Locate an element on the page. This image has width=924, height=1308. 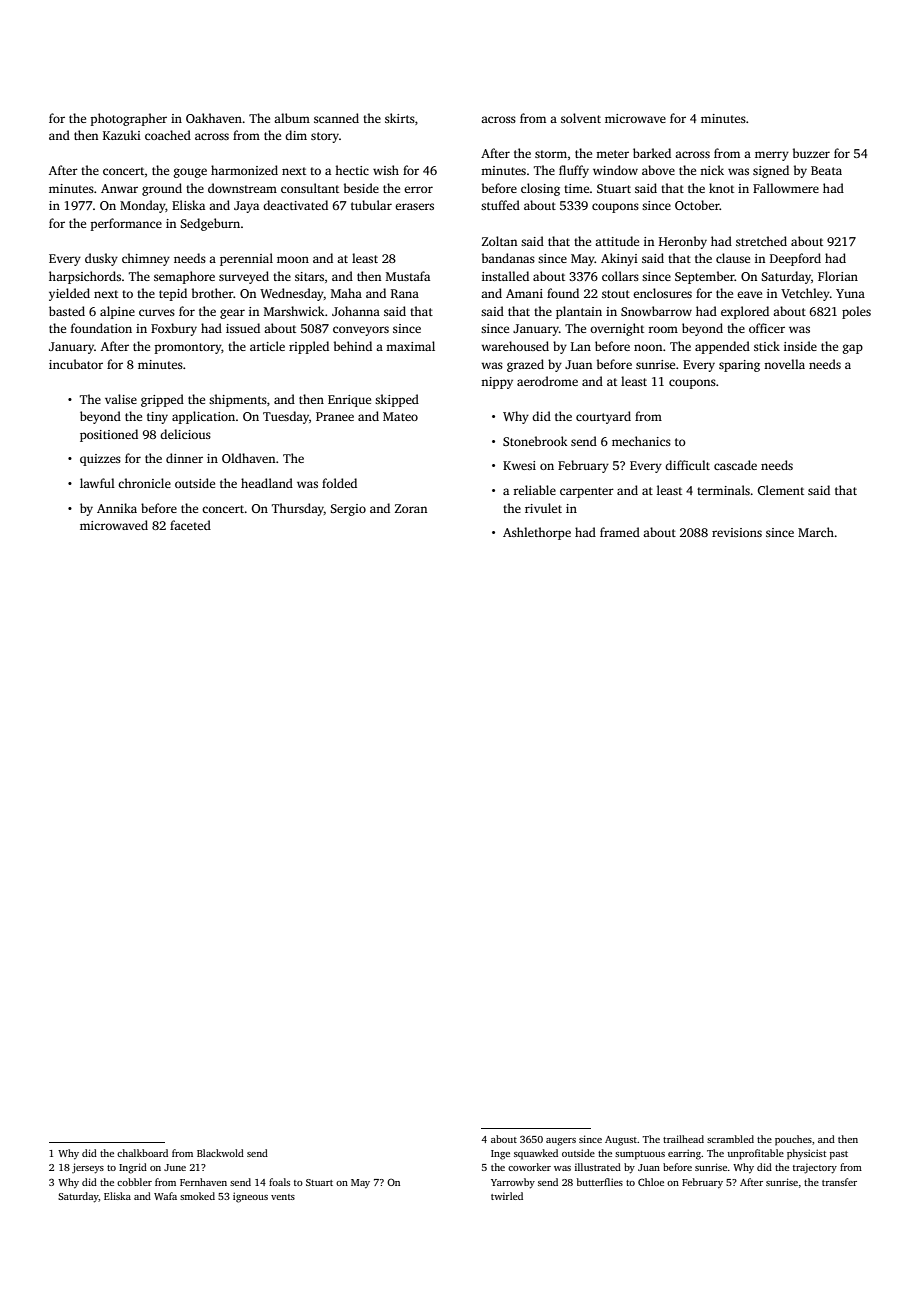
Ashlethorpe is located at coordinates (537, 533).
